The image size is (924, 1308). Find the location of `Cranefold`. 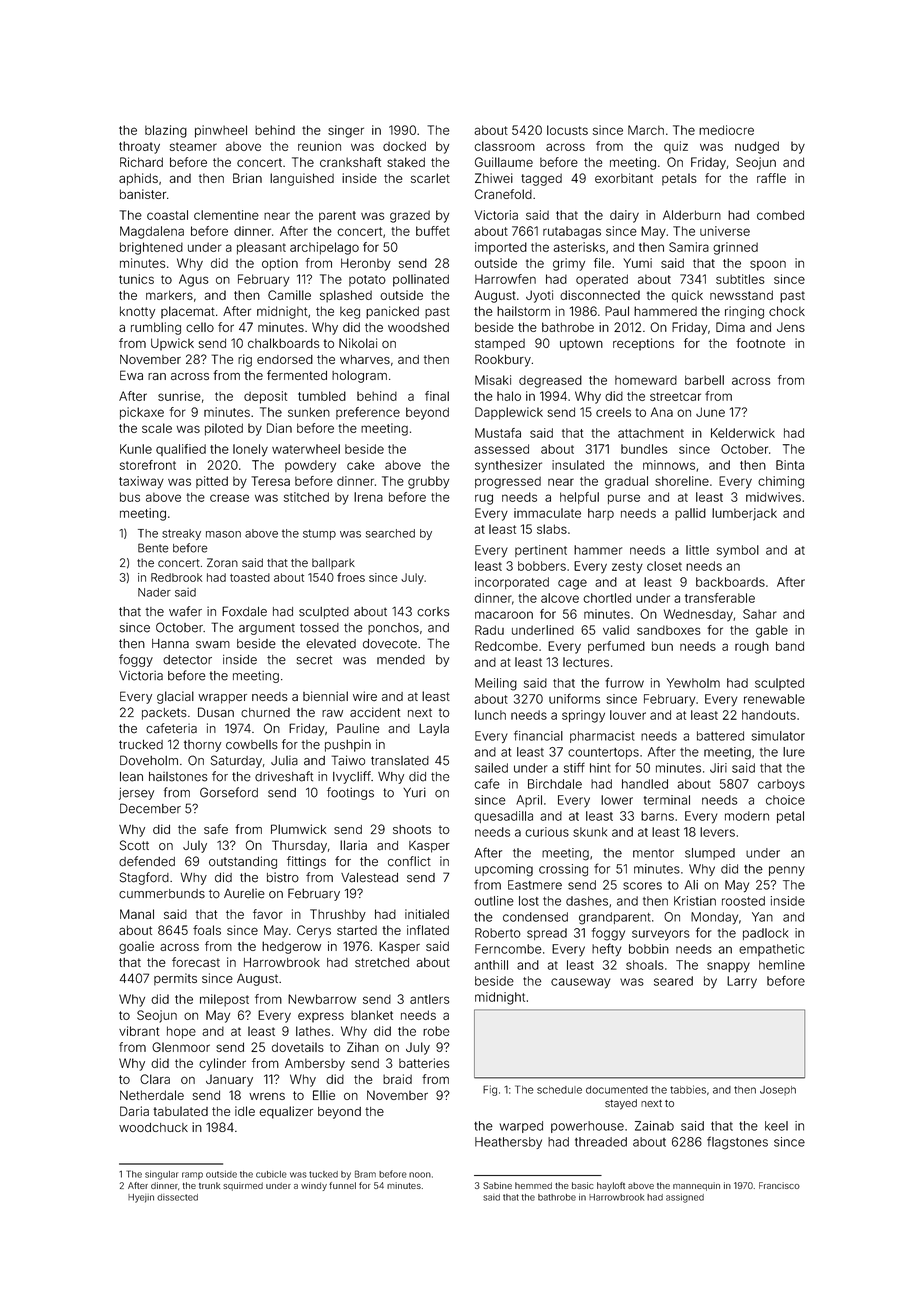

Cranefold is located at coordinates (503, 194).
